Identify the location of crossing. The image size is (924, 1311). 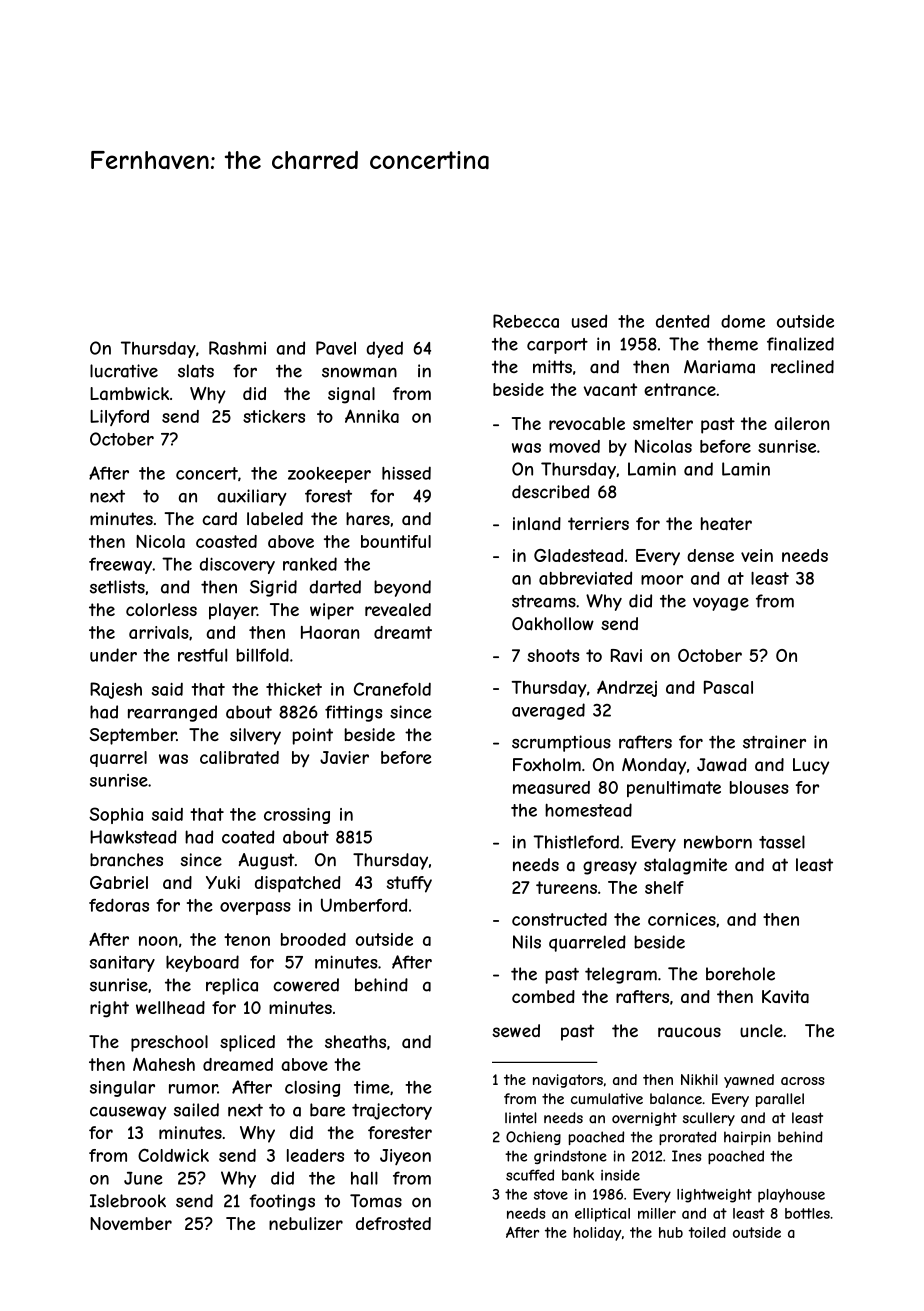
(297, 816).
